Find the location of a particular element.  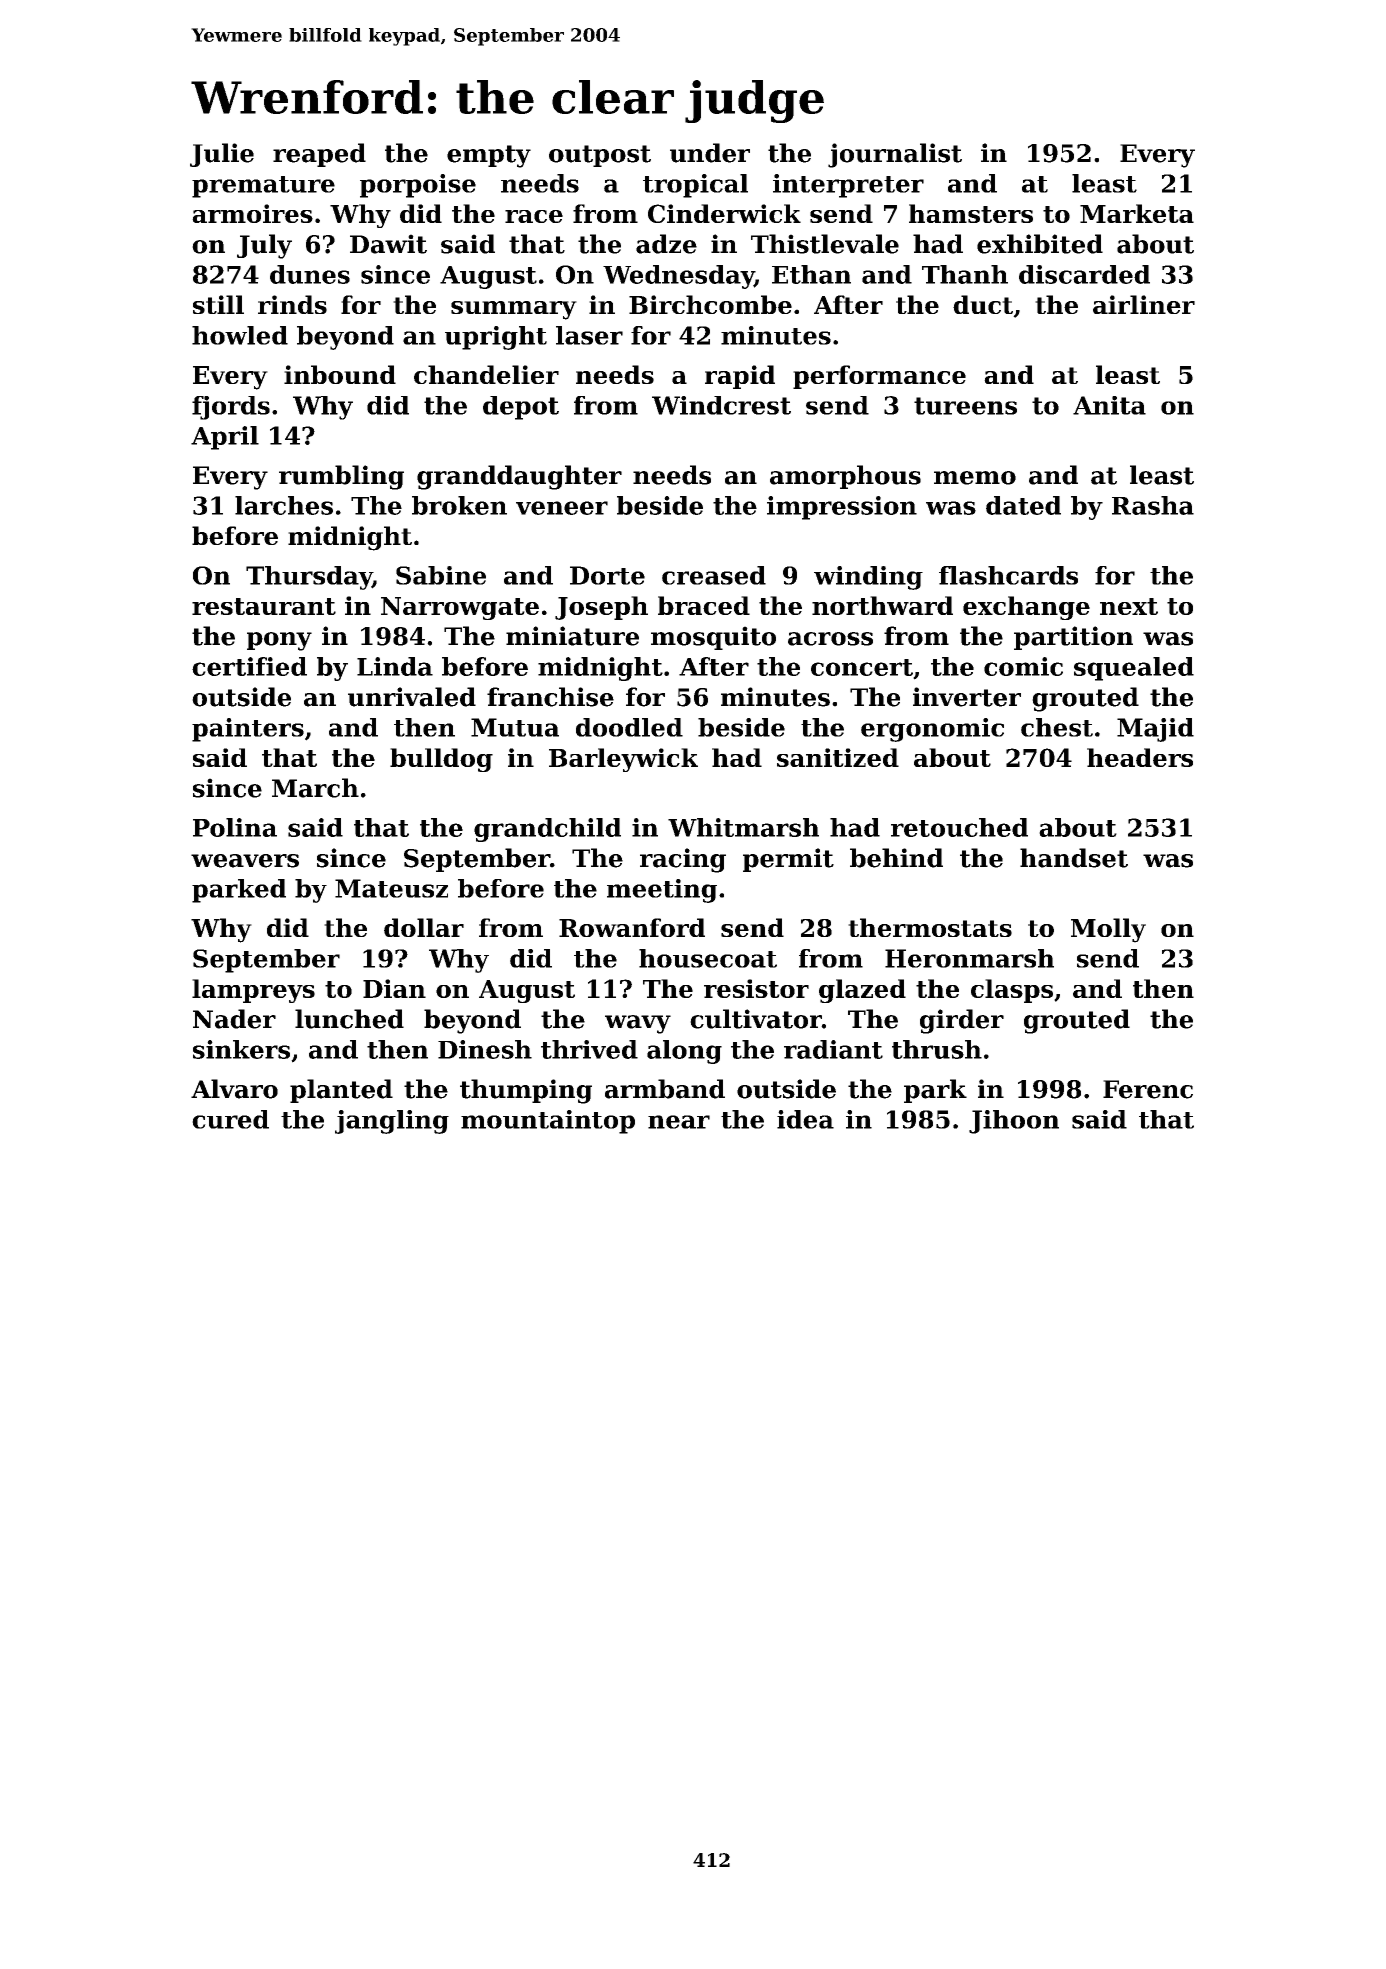

Ferenc is located at coordinates (1148, 1089).
